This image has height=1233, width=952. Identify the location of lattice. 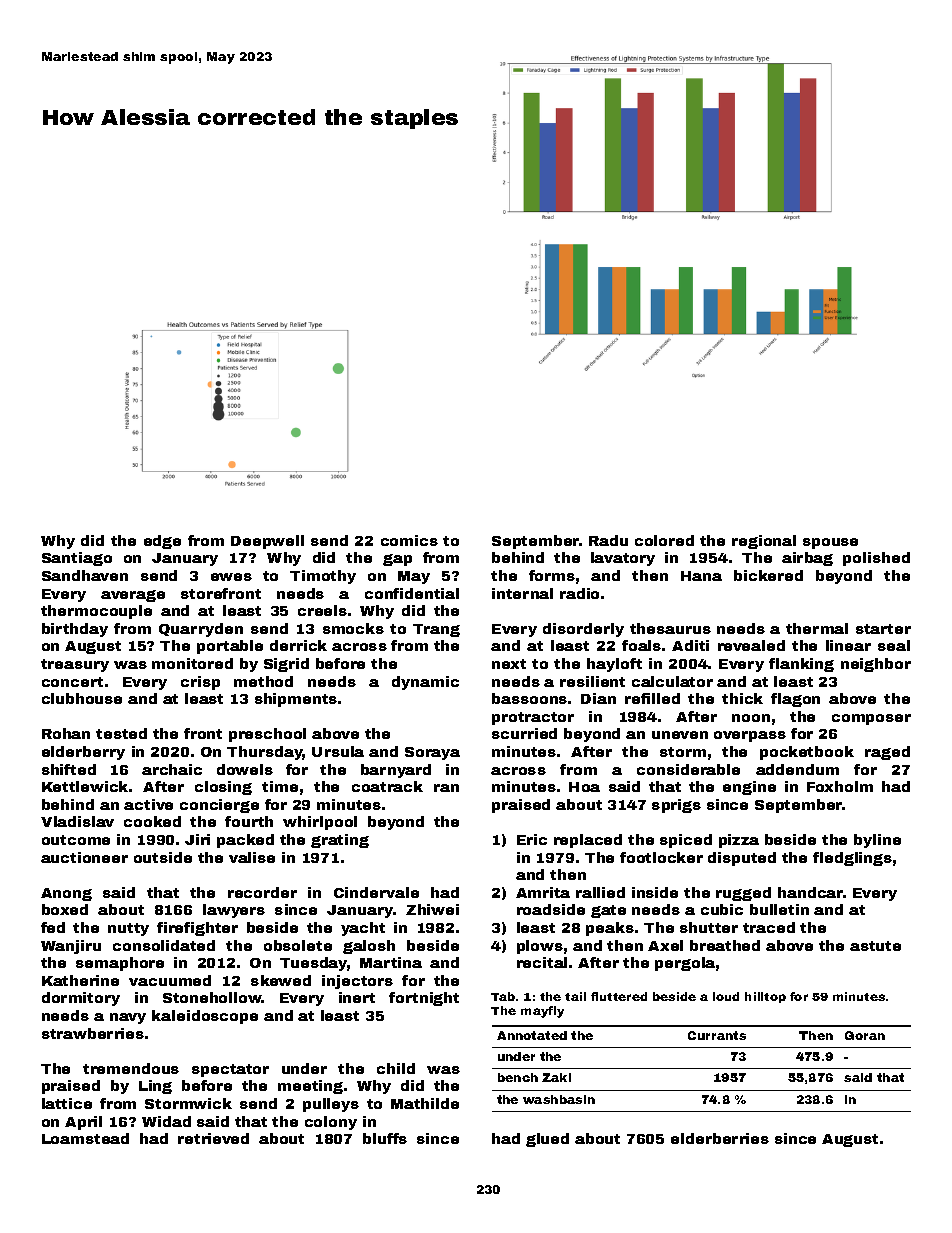
(67, 1103).
